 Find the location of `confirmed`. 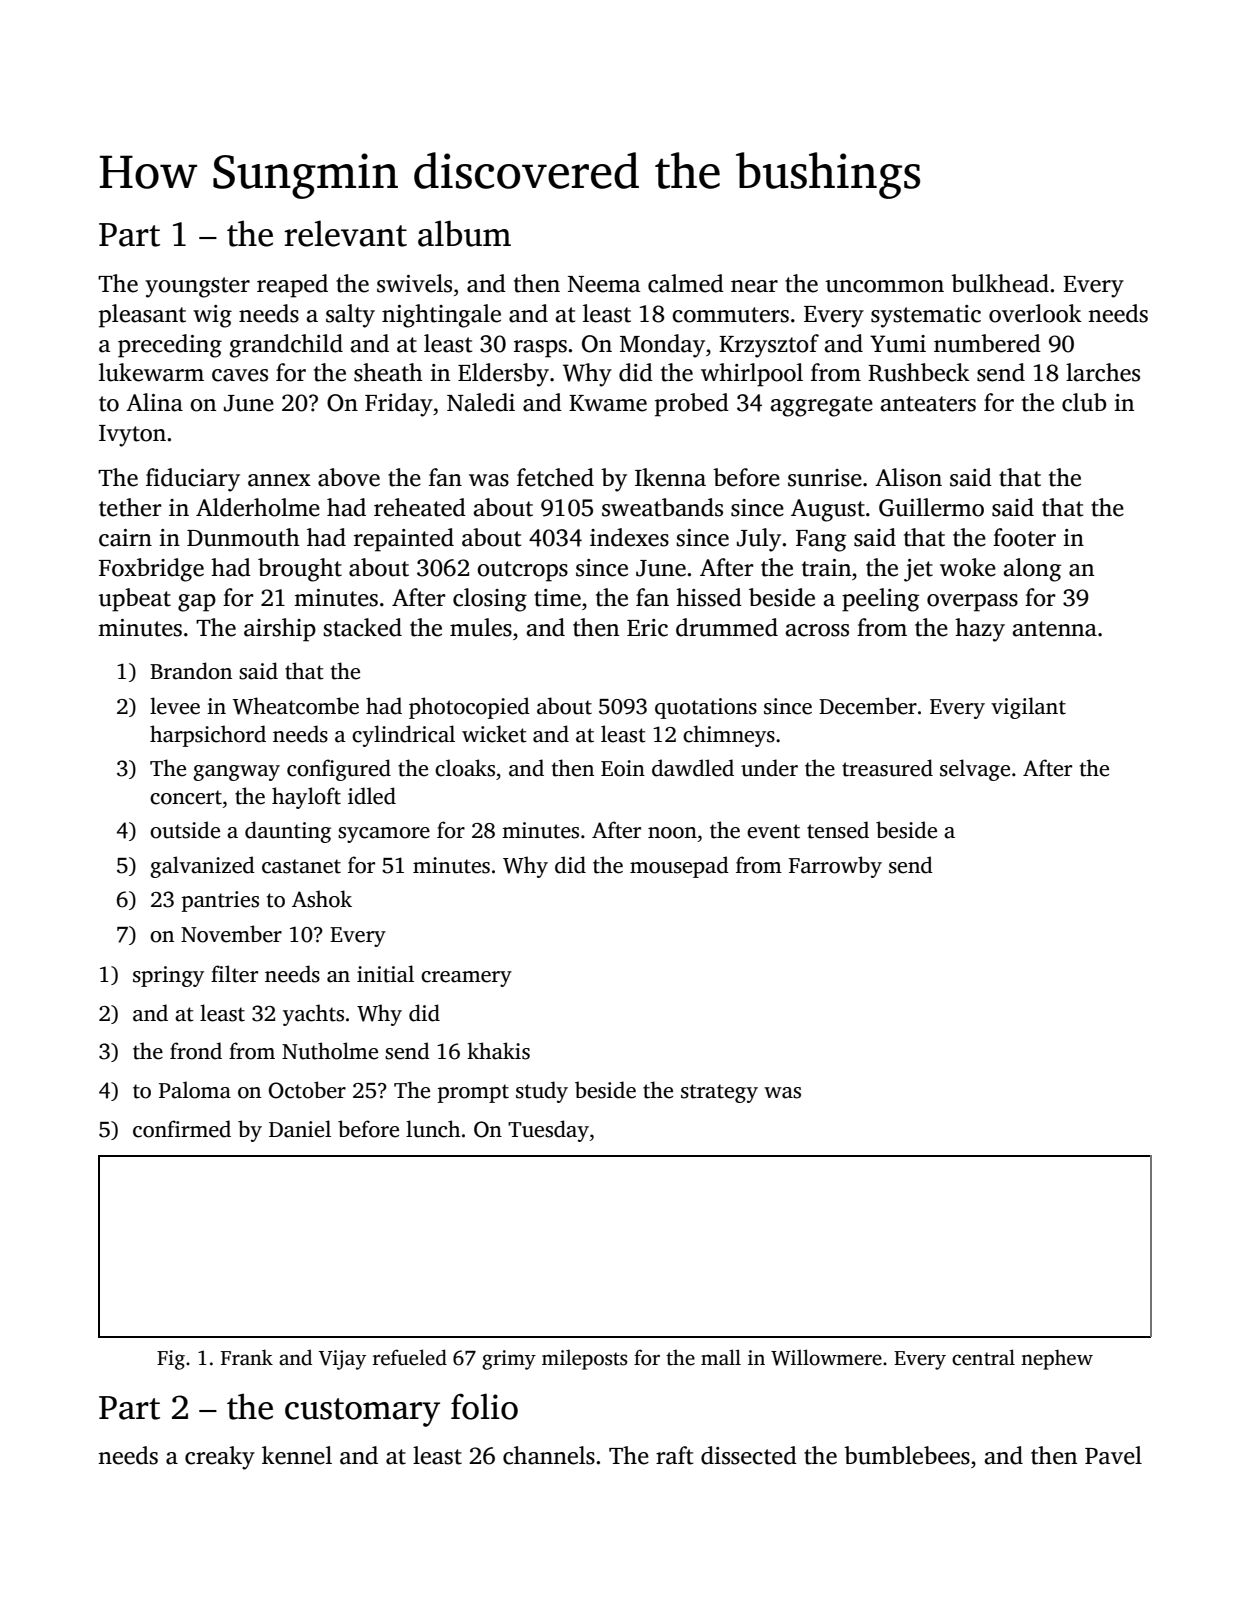

confirmed is located at coordinates (182, 1129).
